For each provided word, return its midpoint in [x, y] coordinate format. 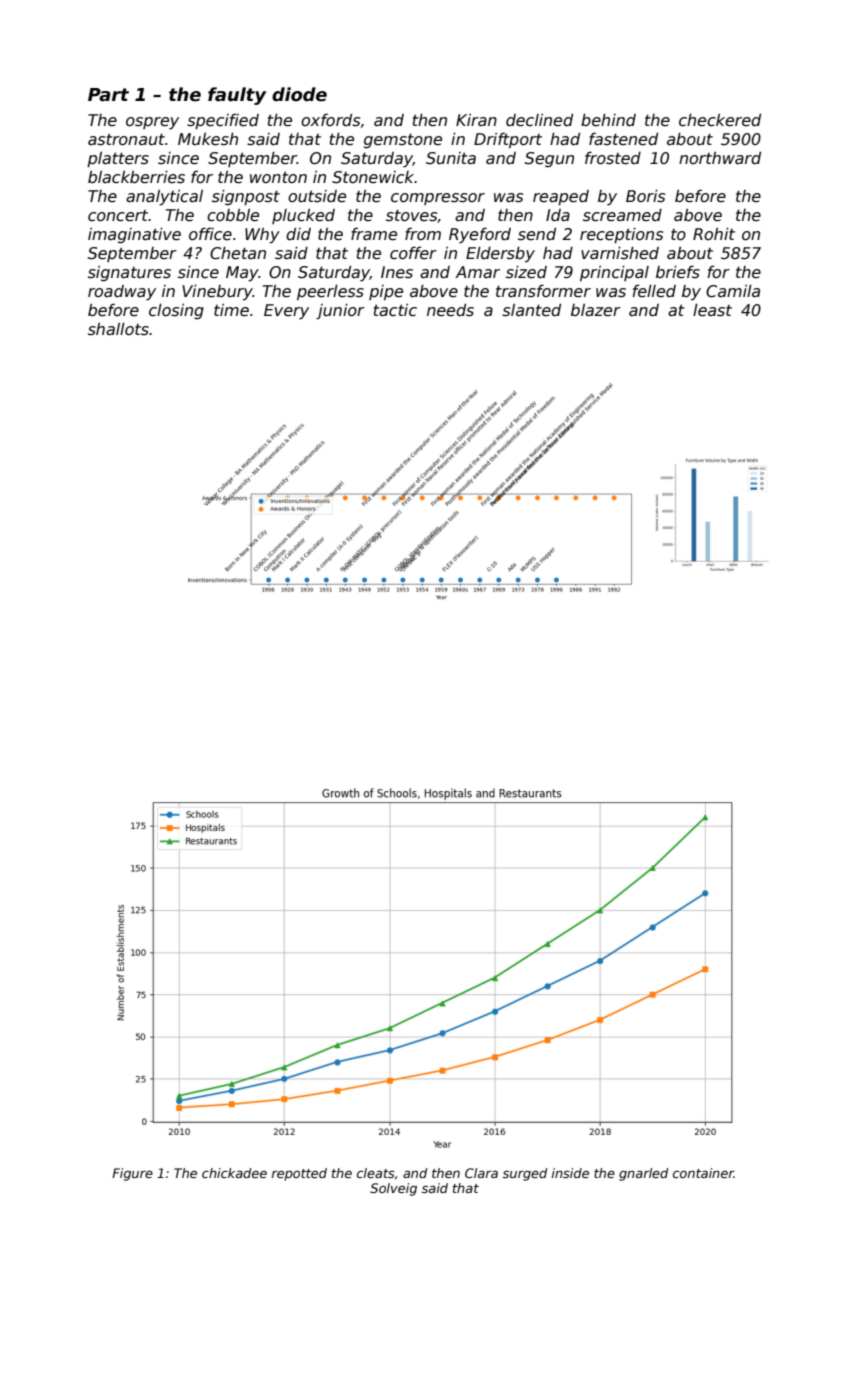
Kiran [476, 120]
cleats [376, 1173]
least [712, 310]
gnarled [643, 1174]
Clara [481, 1173]
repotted [299, 1174]
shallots [118, 329]
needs [450, 310]
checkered [720, 120]
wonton [278, 177]
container [703, 1173]
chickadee [234, 1173]
